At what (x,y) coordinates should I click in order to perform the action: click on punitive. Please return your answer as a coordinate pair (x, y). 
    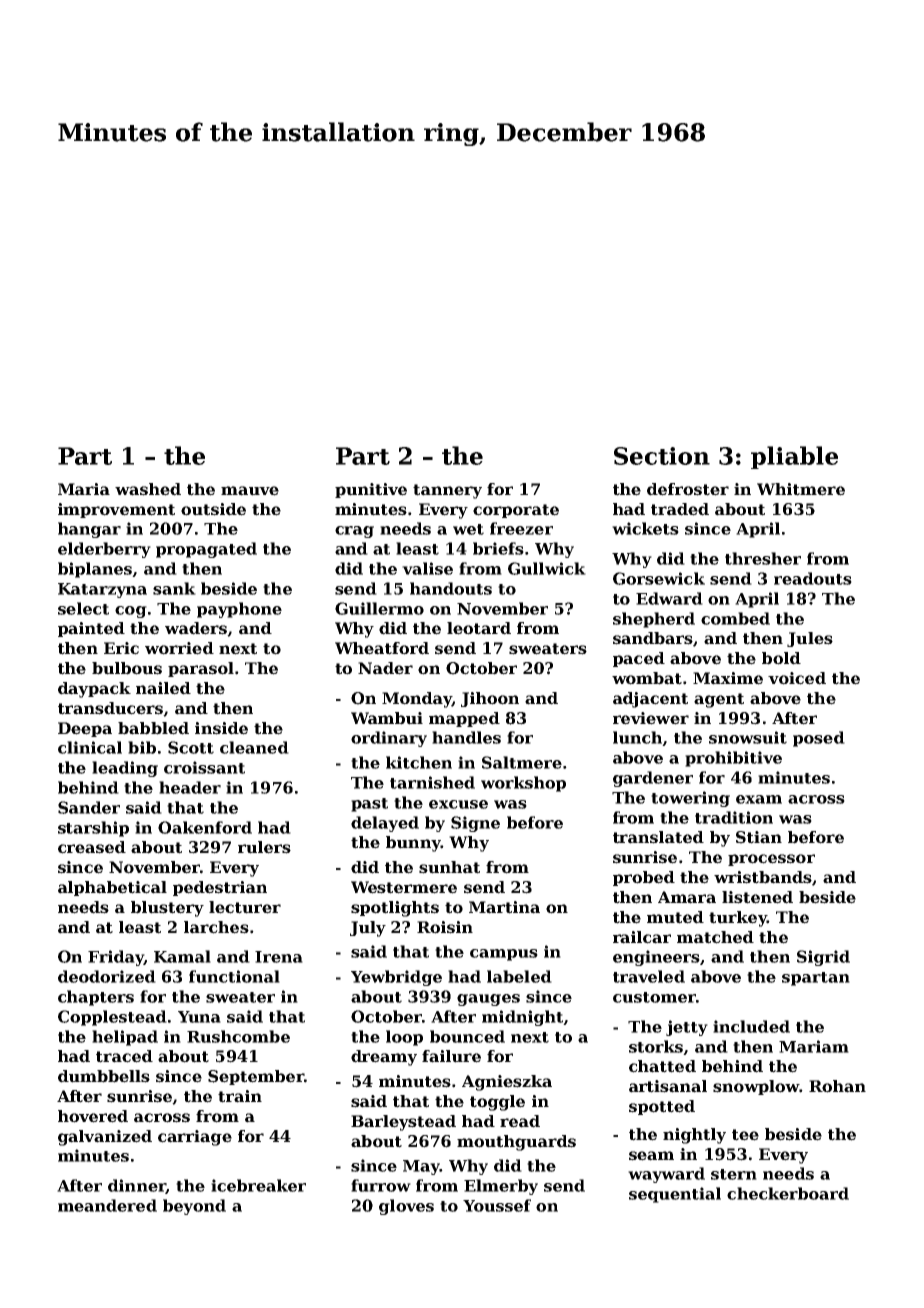
    Looking at the image, I should click on (371, 490).
